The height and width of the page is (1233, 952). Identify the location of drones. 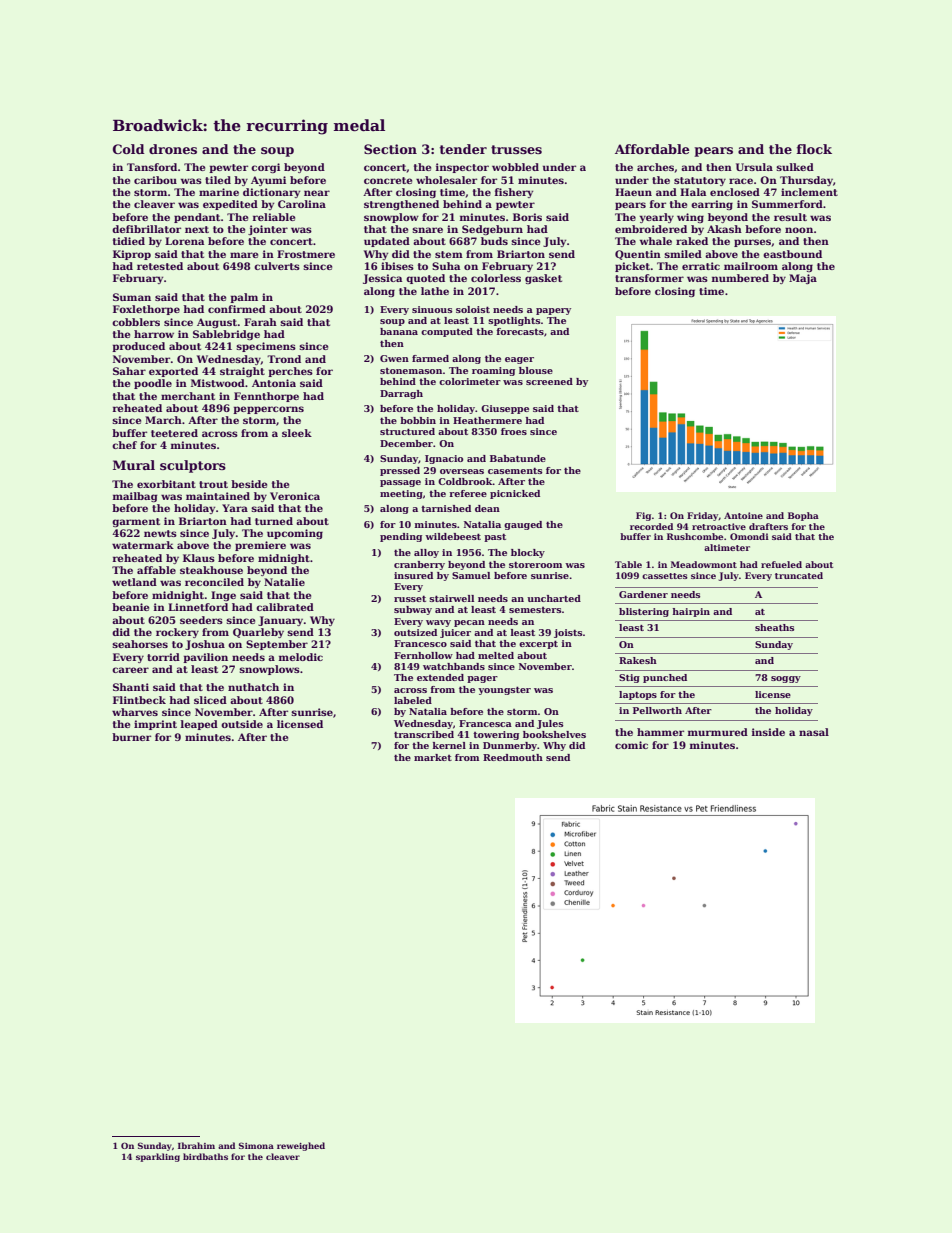
(173, 149).
